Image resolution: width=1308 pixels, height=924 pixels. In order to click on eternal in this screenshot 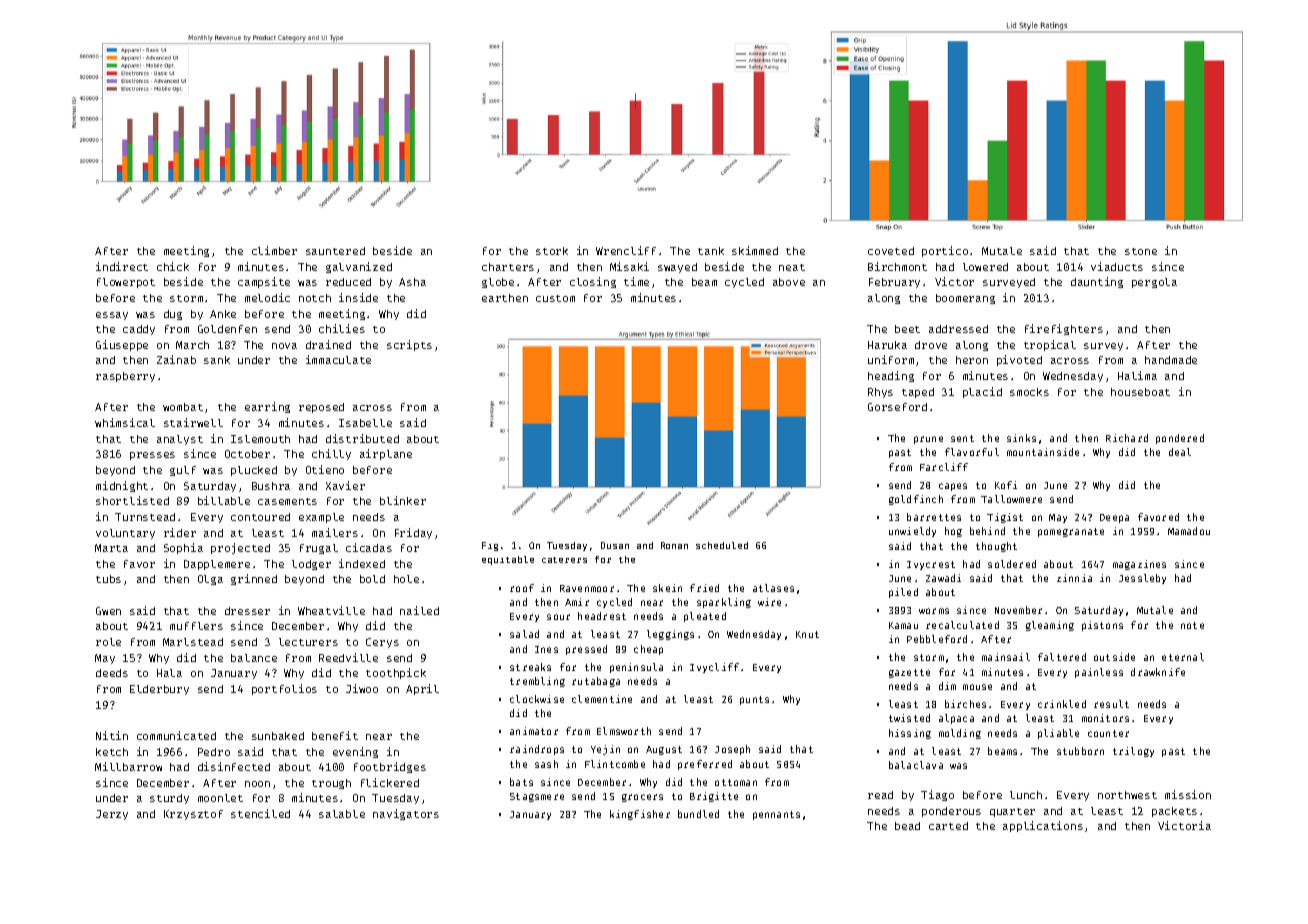, I will do `click(1183, 657)`.
